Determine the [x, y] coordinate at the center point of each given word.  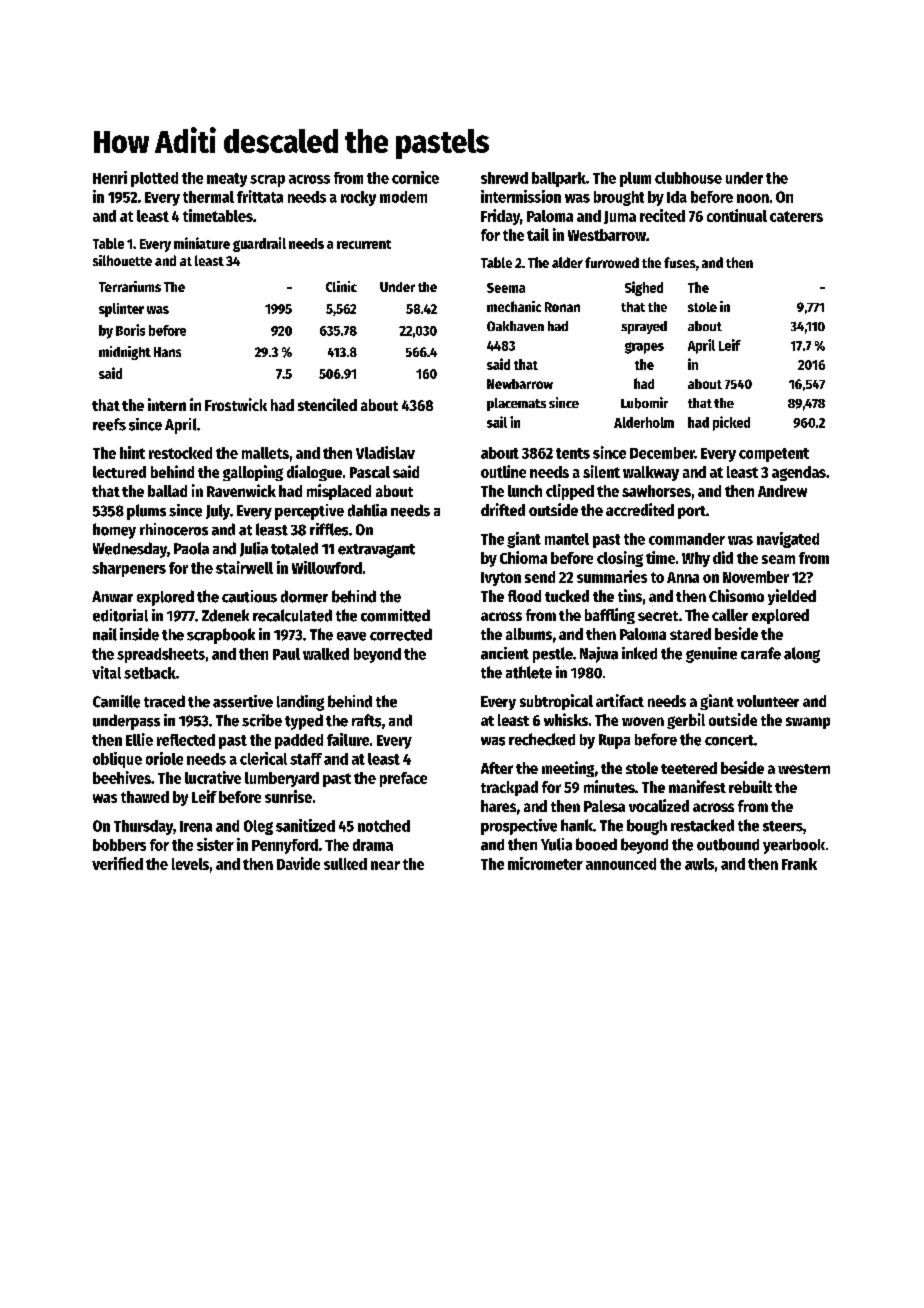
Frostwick [236, 404]
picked [731, 423]
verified [117, 863]
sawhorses [656, 491]
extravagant [376, 551]
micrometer [545, 863]
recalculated [292, 615]
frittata [260, 196]
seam [778, 559]
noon [753, 198]
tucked [567, 596]
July [218, 512]
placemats [516, 404]
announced [621, 864]
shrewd [504, 178]
